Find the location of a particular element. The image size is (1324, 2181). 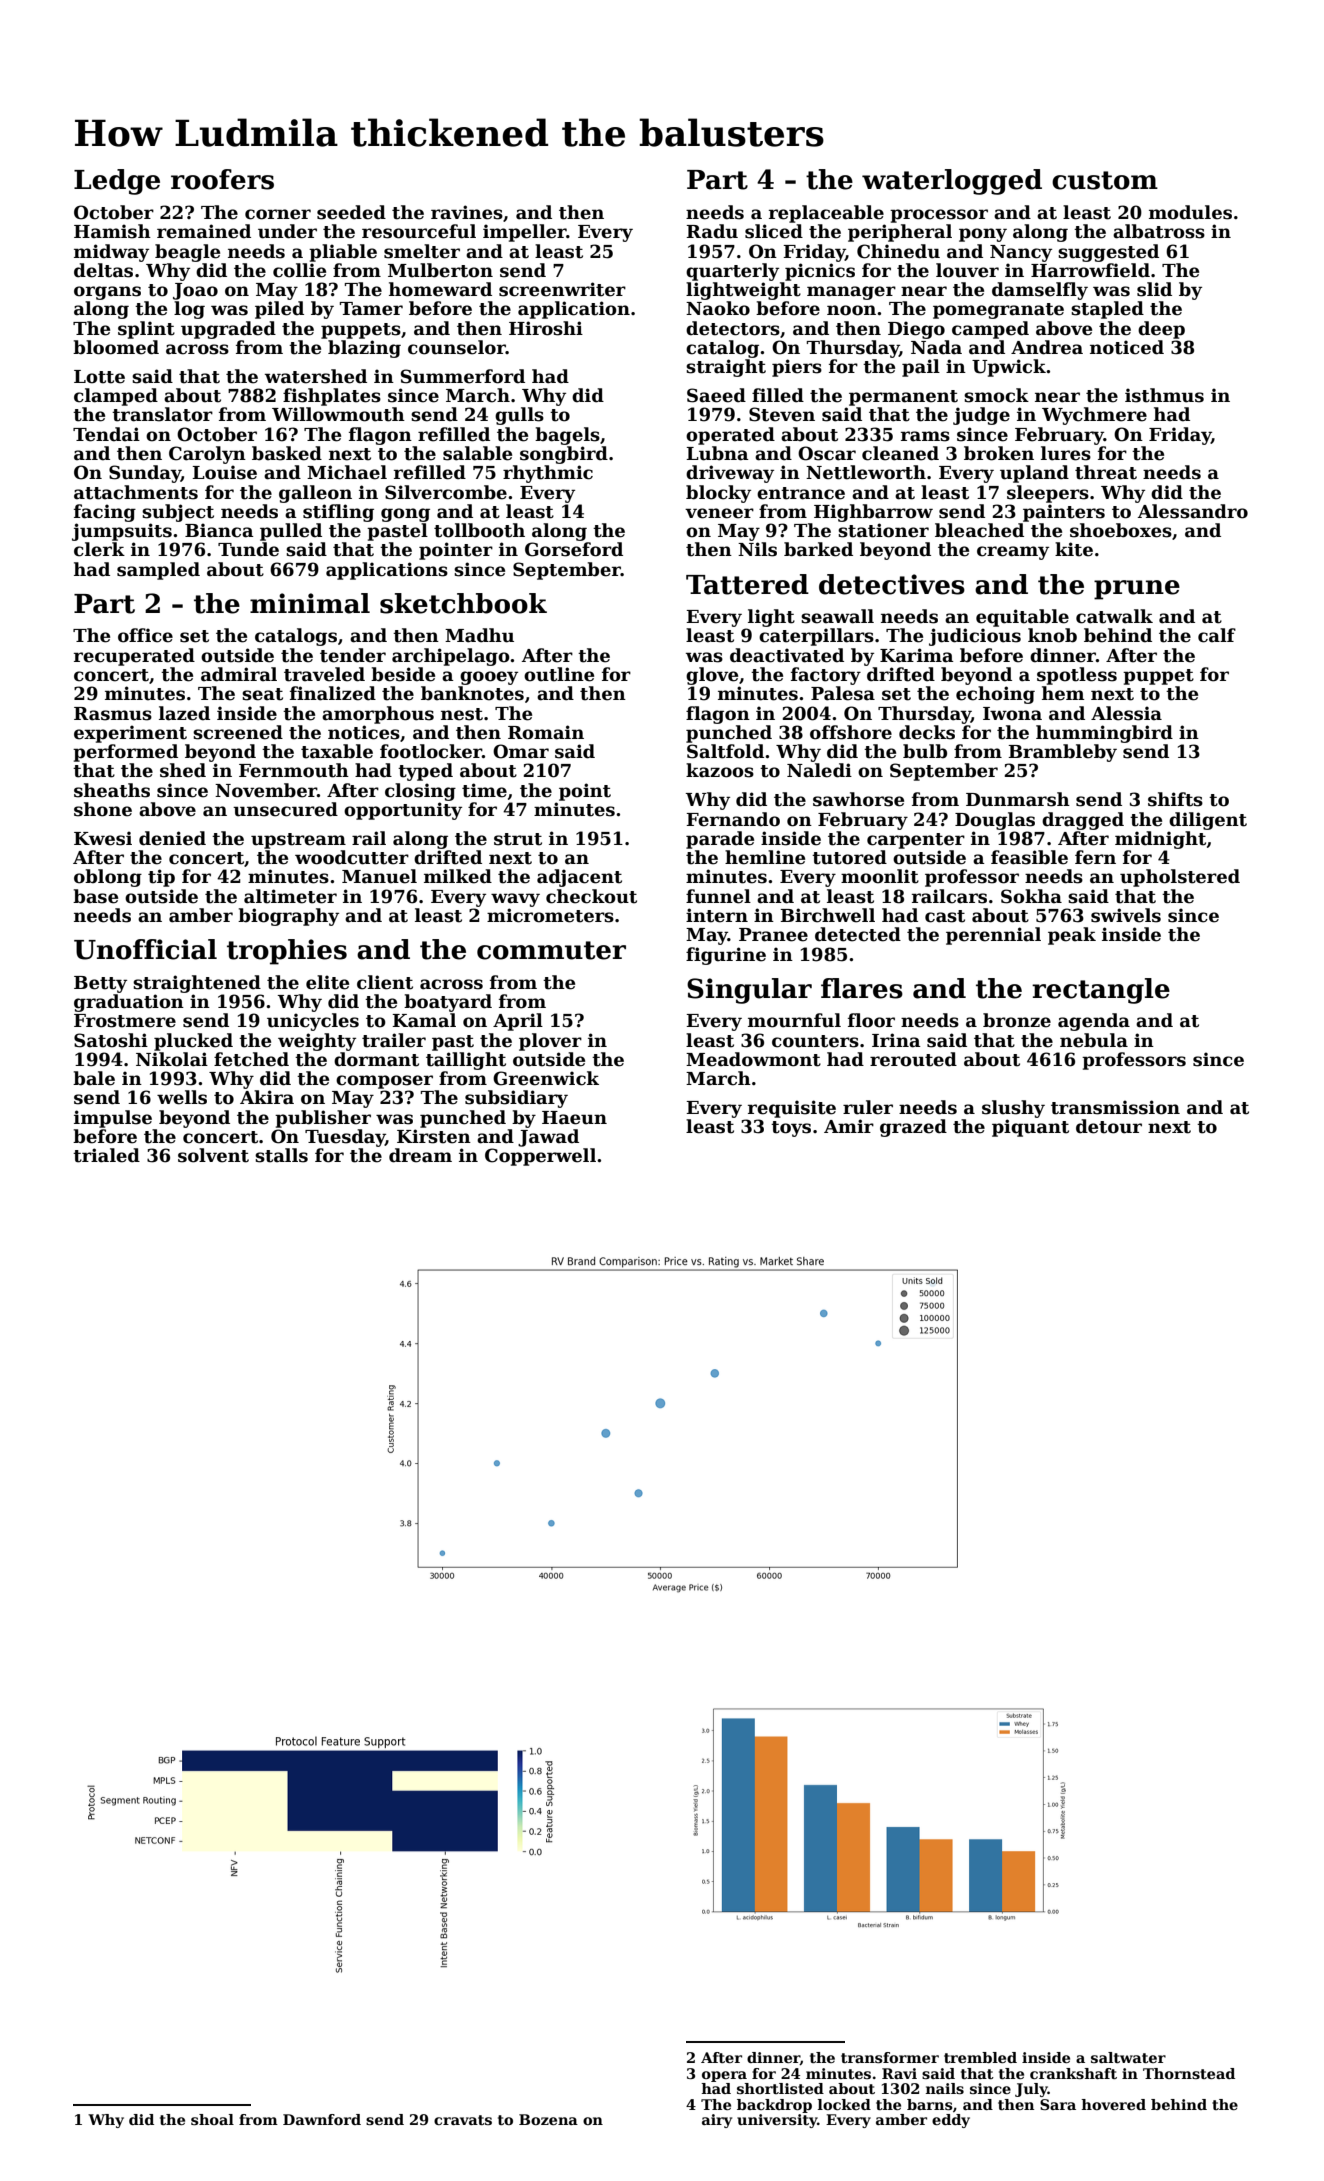

processor is located at coordinates (939, 216).
